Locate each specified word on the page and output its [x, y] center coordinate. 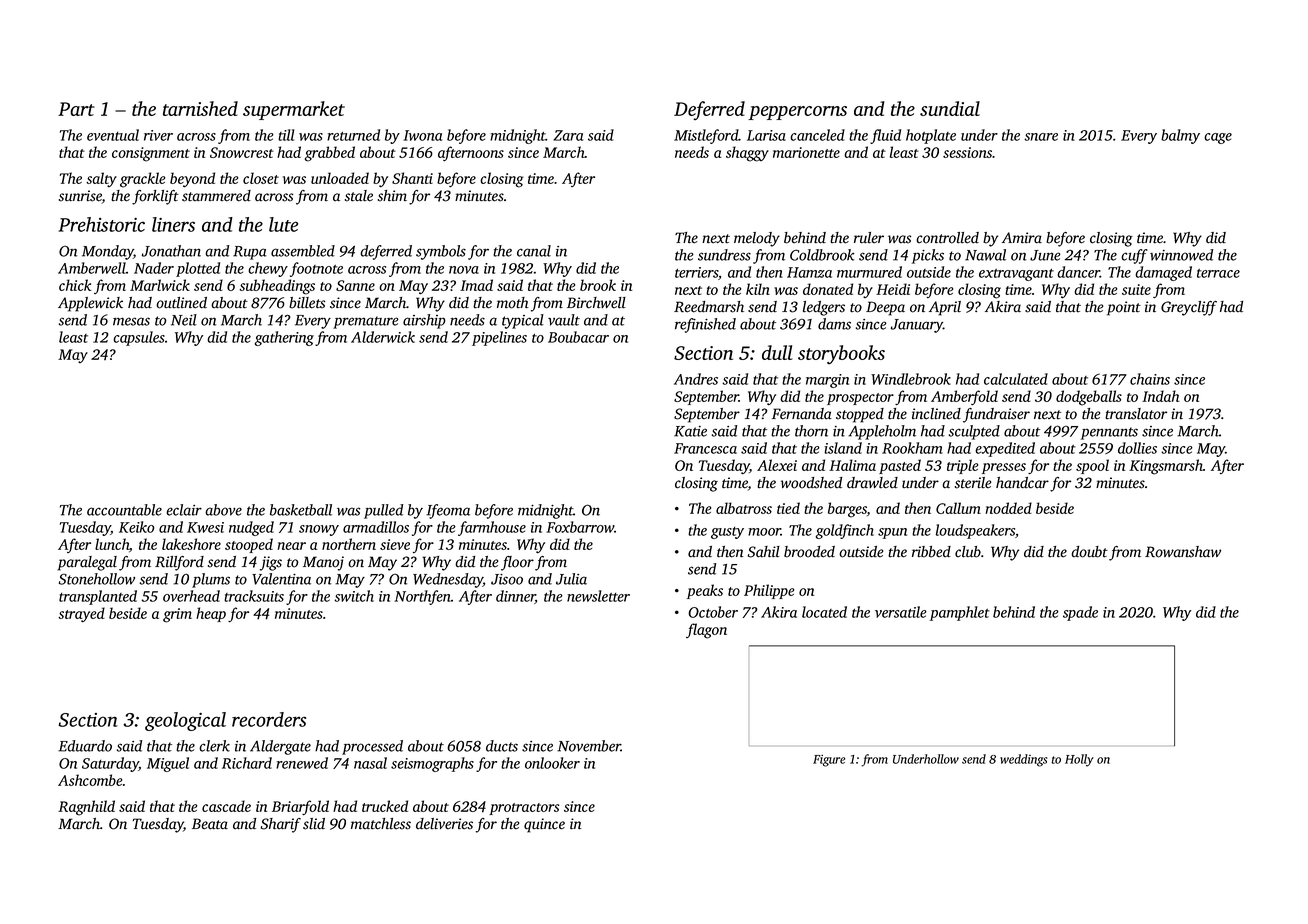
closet [261, 178]
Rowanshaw [1183, 552]
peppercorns [797, 113]
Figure [829, 761]
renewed [302, 763]
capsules [139, 338]
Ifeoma [448, 511]
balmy [1180, 136]
